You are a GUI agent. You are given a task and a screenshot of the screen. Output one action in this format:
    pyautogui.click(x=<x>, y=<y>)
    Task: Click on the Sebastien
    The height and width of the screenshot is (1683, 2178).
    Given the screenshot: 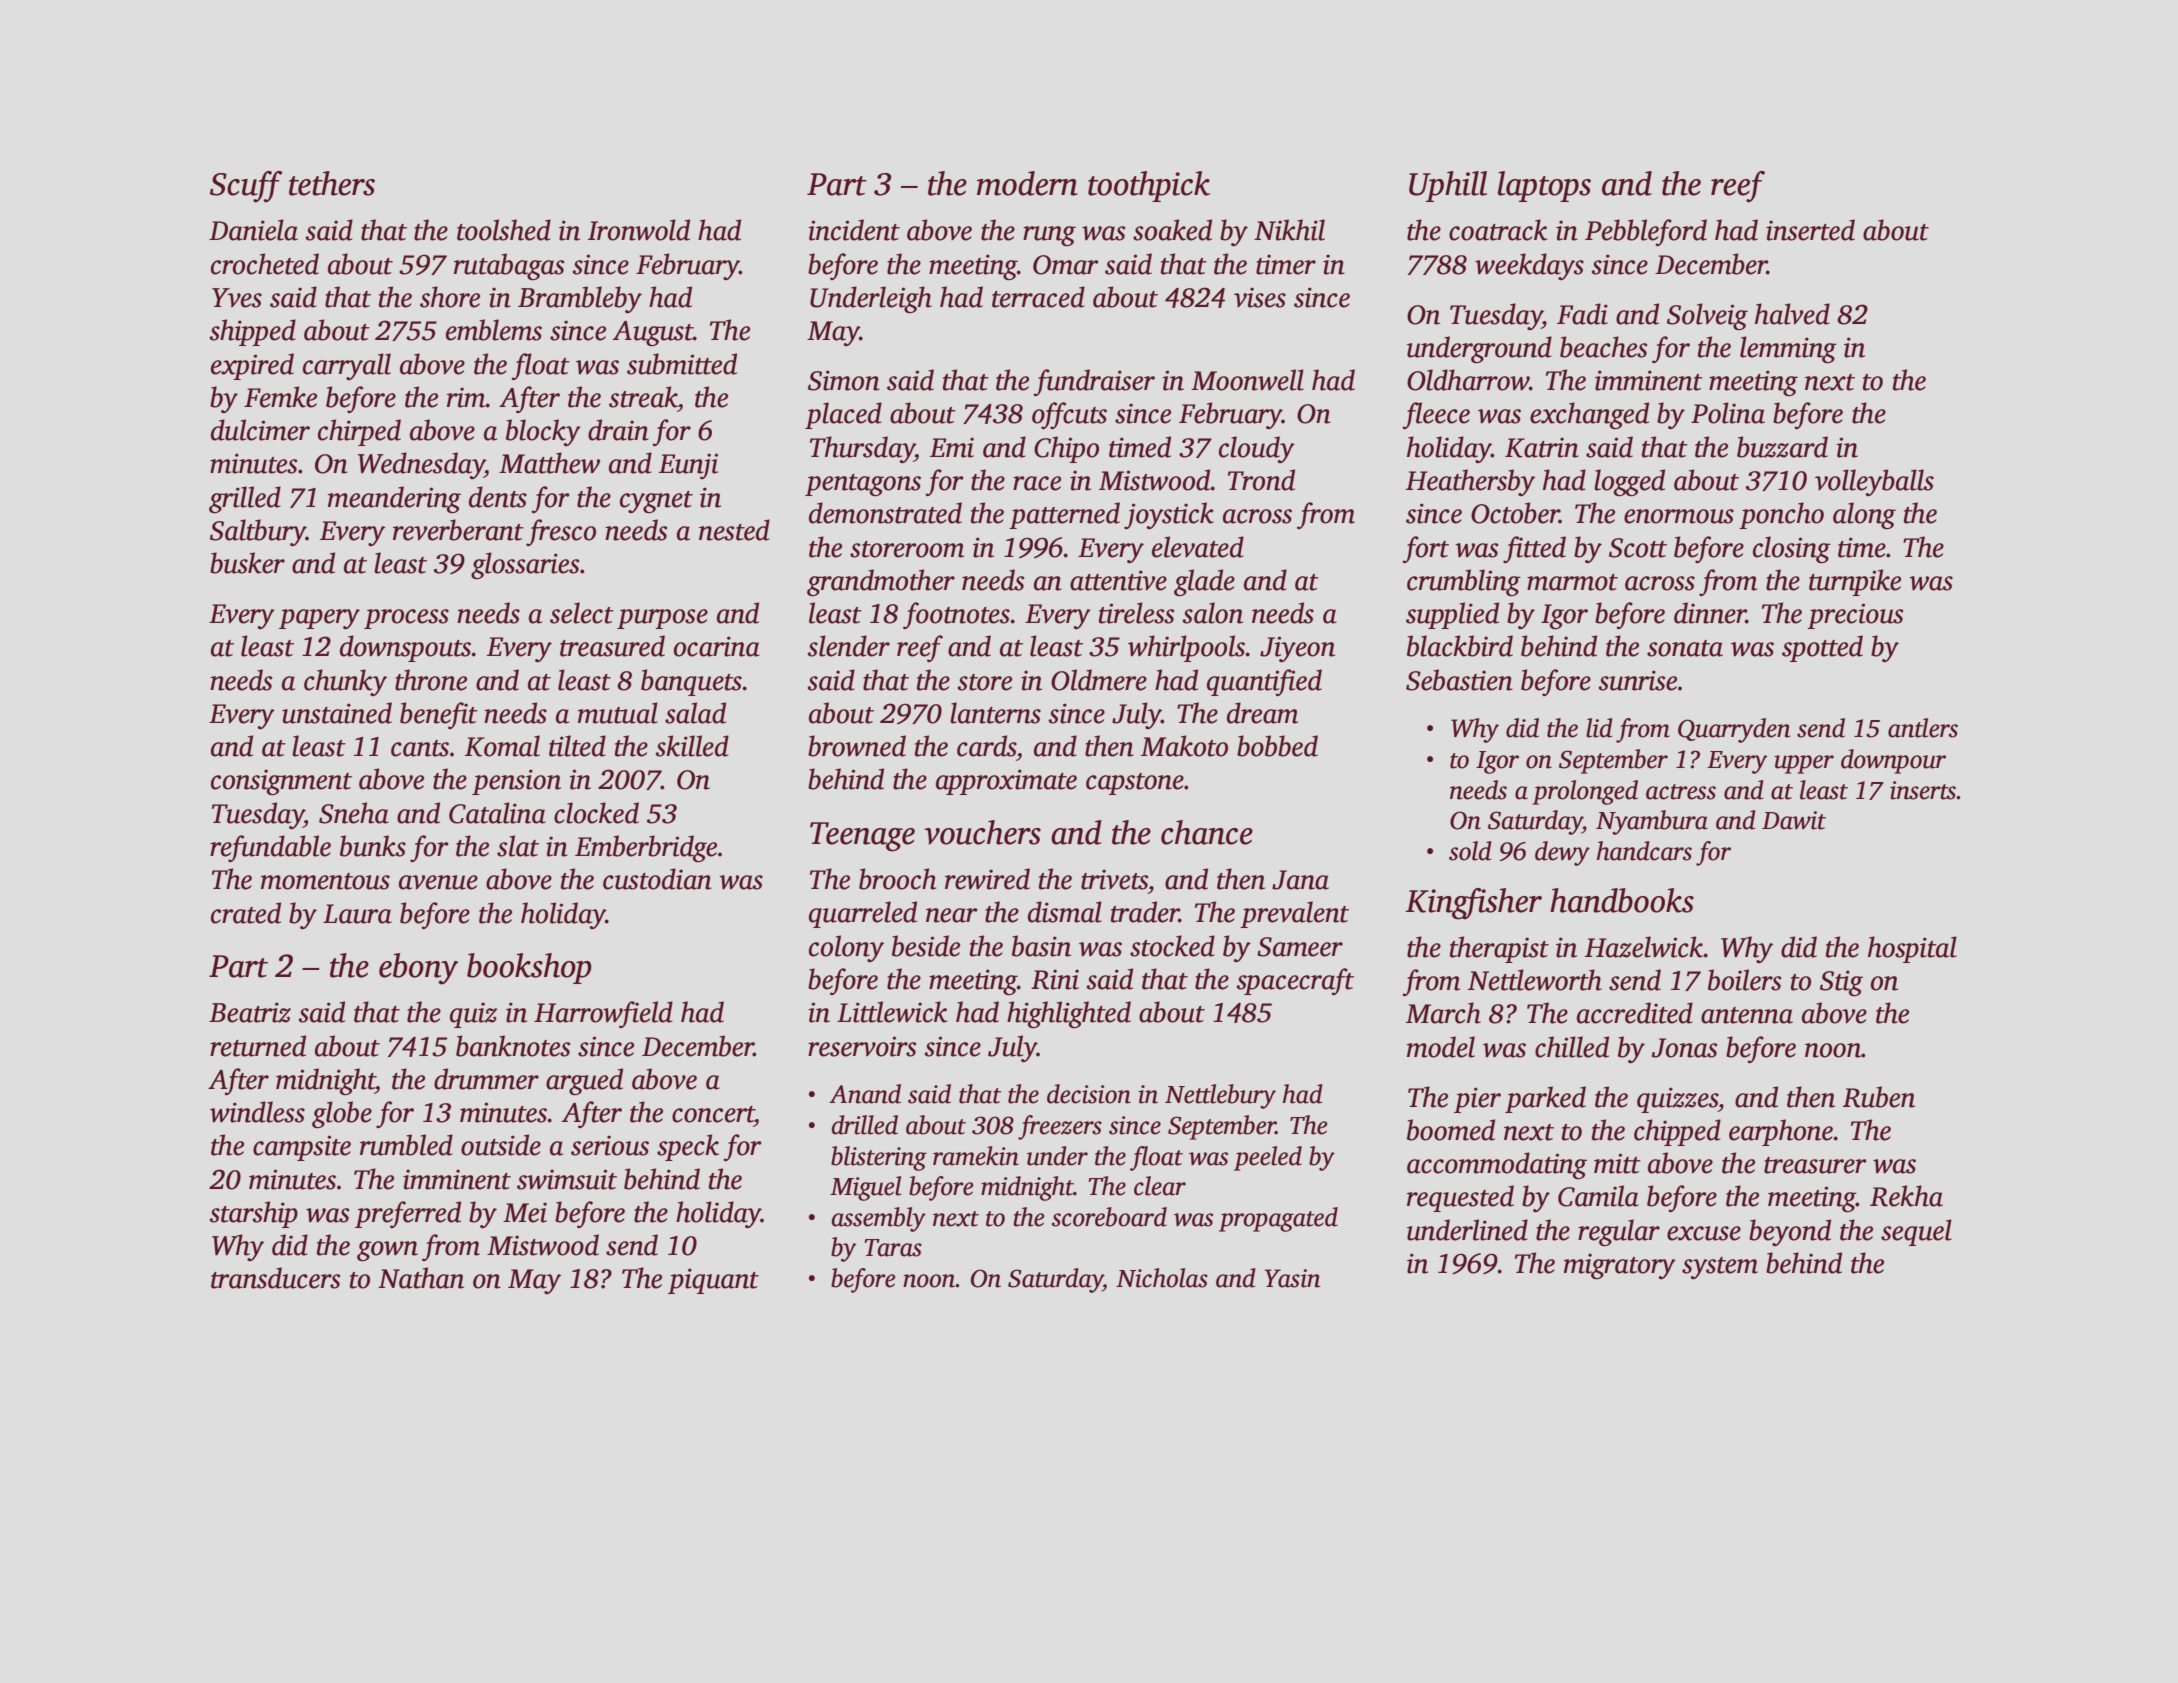 What is the action you would take?
    pyautogui.click(x=1459, y=680)
